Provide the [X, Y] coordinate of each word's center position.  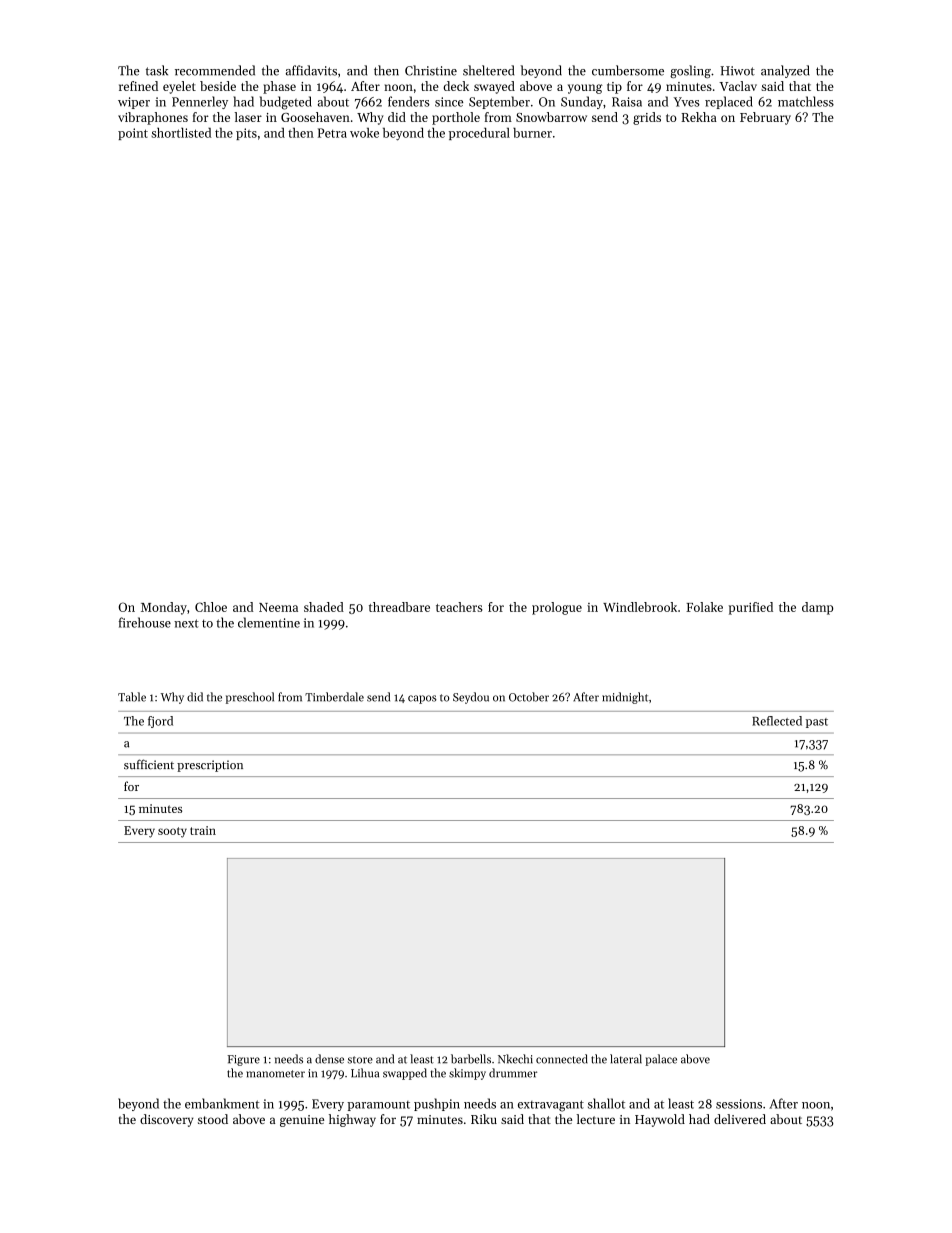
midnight [625, 698]
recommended [215, 70]
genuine [302, 1121]
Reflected [777, 721]
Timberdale [334, 697]
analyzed [785, 71]
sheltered [488, 70]
